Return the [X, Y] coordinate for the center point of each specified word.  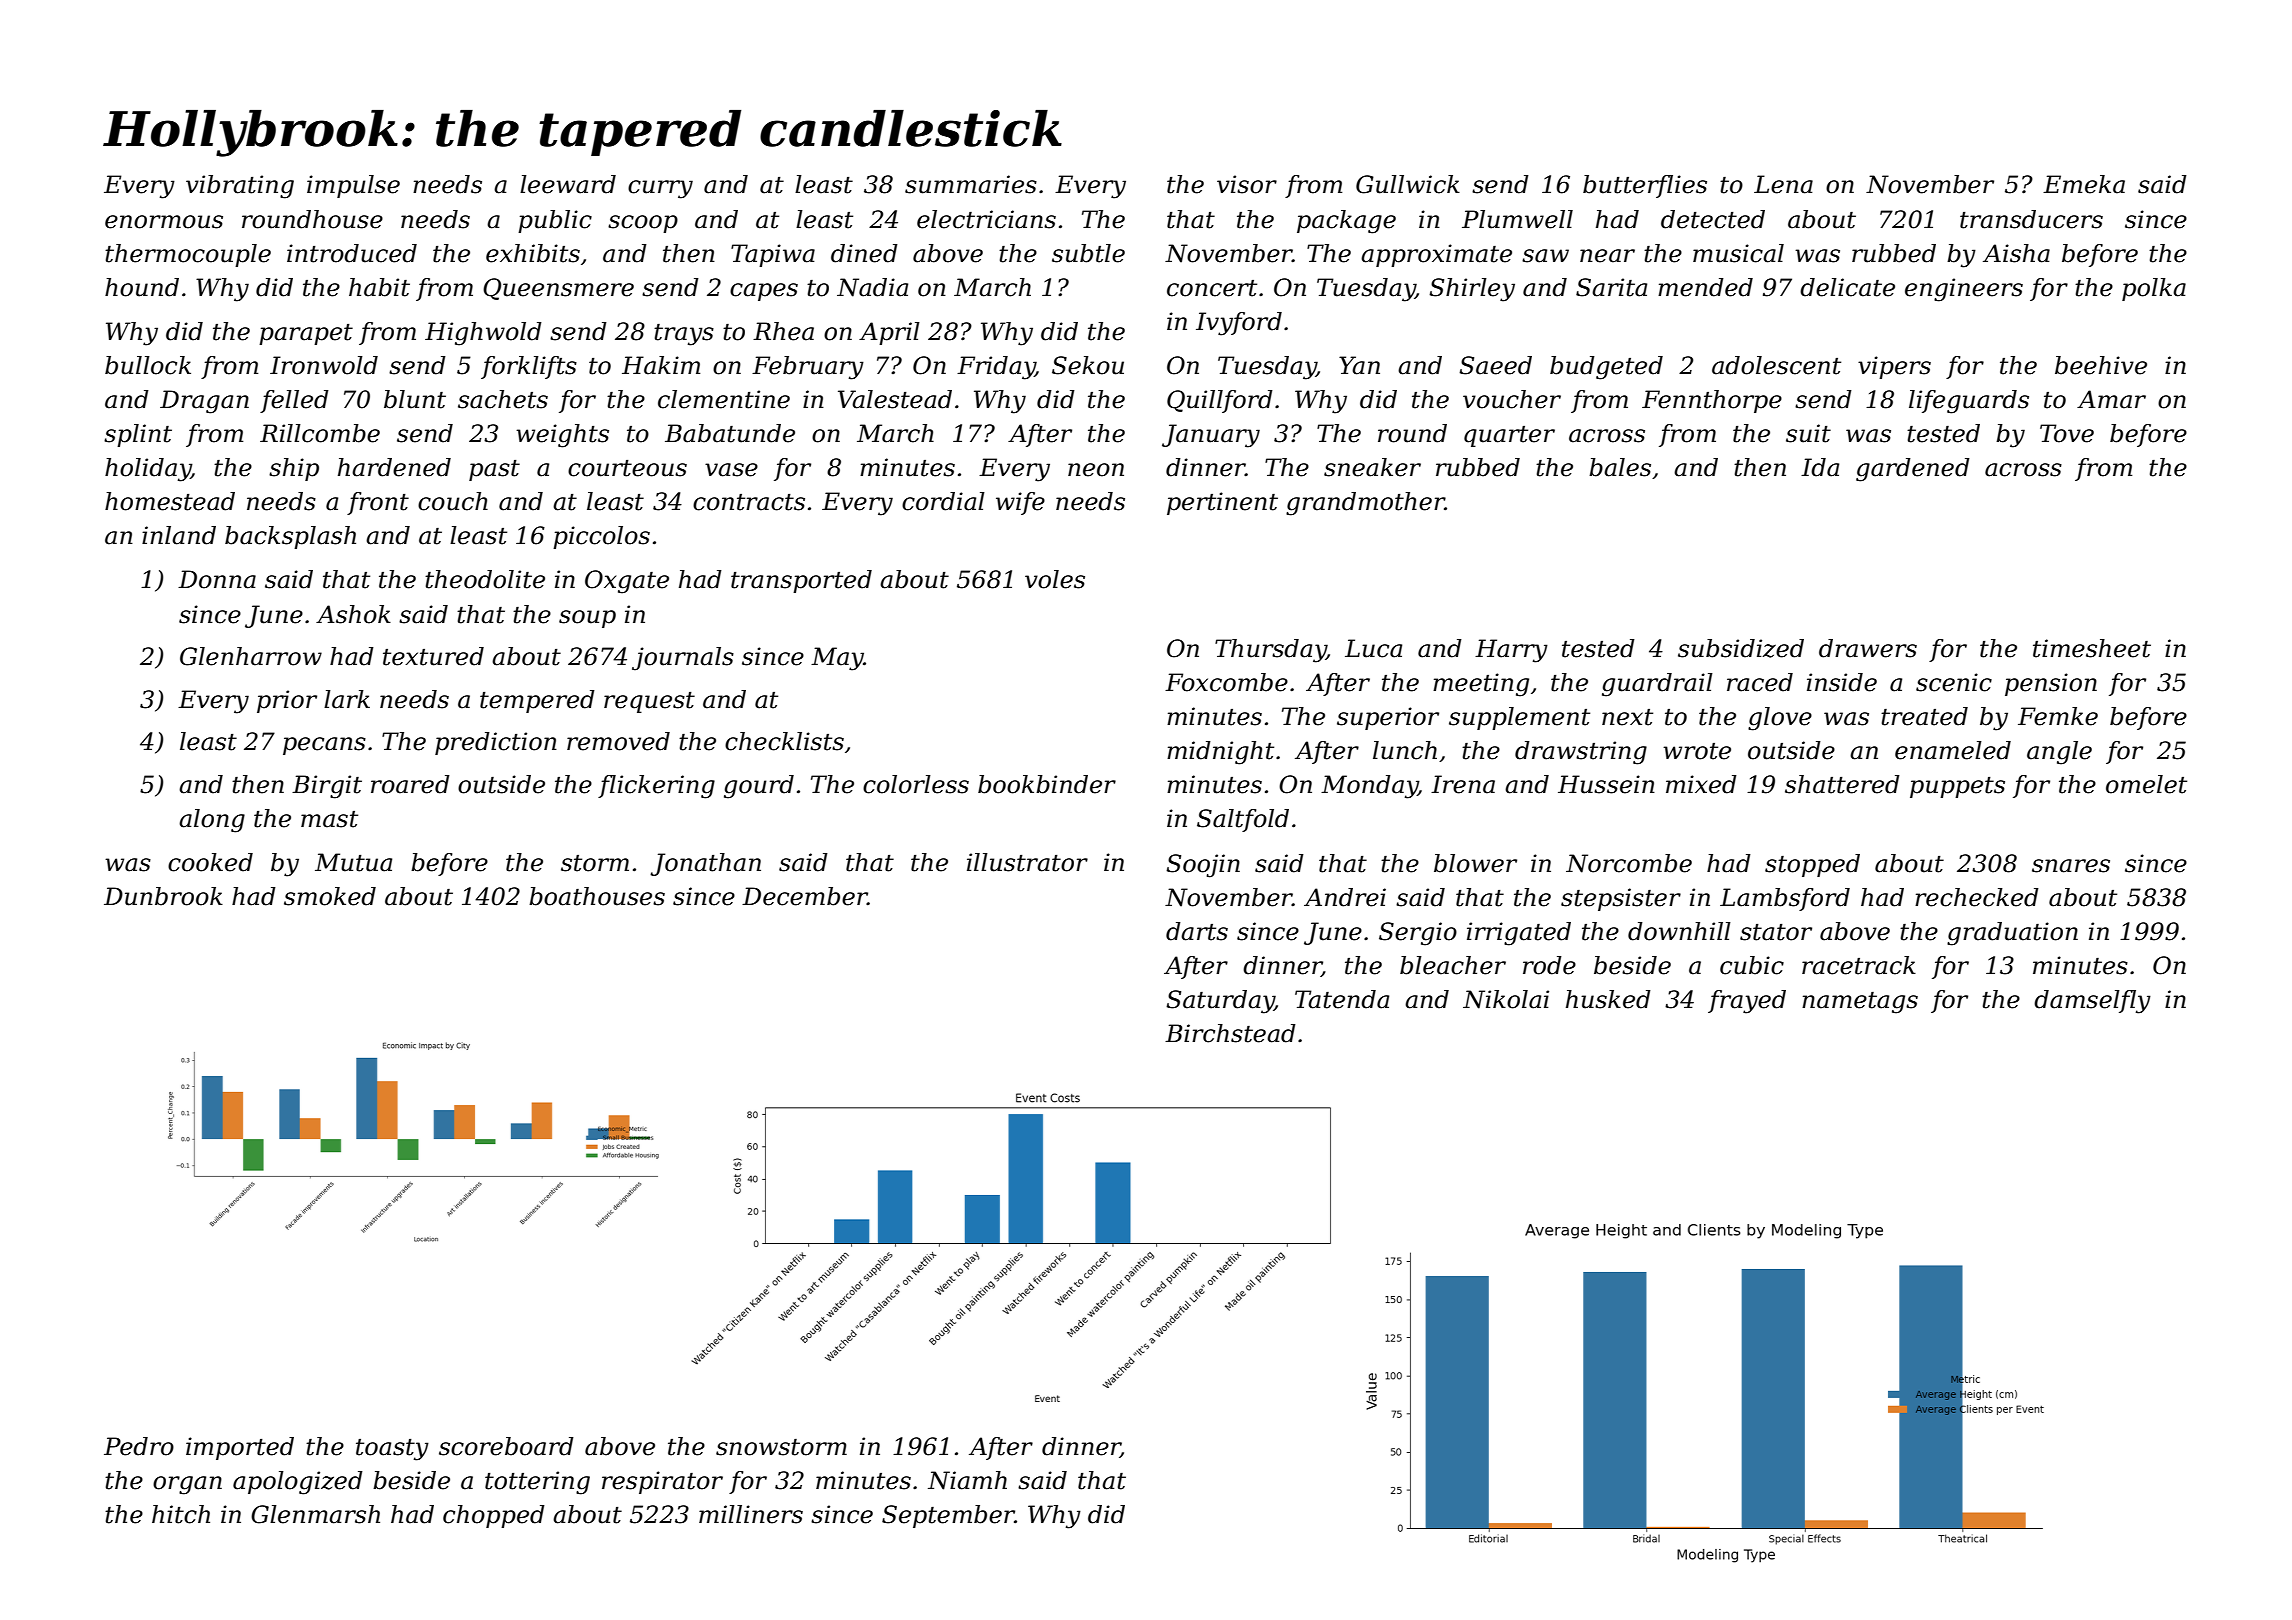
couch [453, 501]
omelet [2146, 784]
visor [1247, 184]
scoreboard [506, 1446]
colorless [916, 784]
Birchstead [1230, 1033]
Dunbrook [163, 896]
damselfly [2092, 1002]
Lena [1783, 184]
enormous [164, 222]
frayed [1747, 1002]
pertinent [1222, 503]
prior [287, 701]
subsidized [1741, 648]
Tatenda [1342, 999]
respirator [662, 1482]
